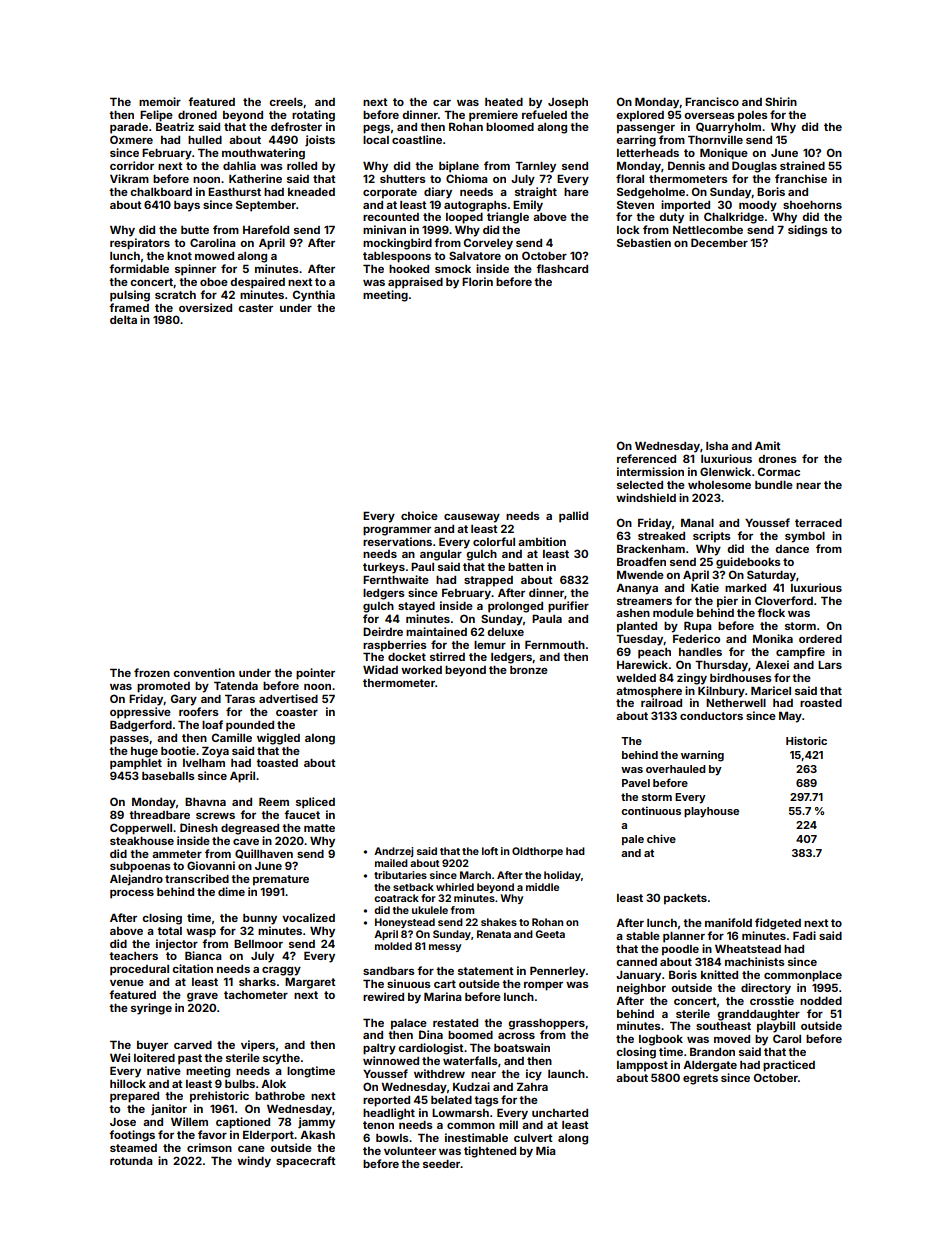 Image resolution: width=952 pixels, height=1233 pixels. Describe the element at coordinates (546, 1150) in the screenshot. I see `Mia` at that location.
